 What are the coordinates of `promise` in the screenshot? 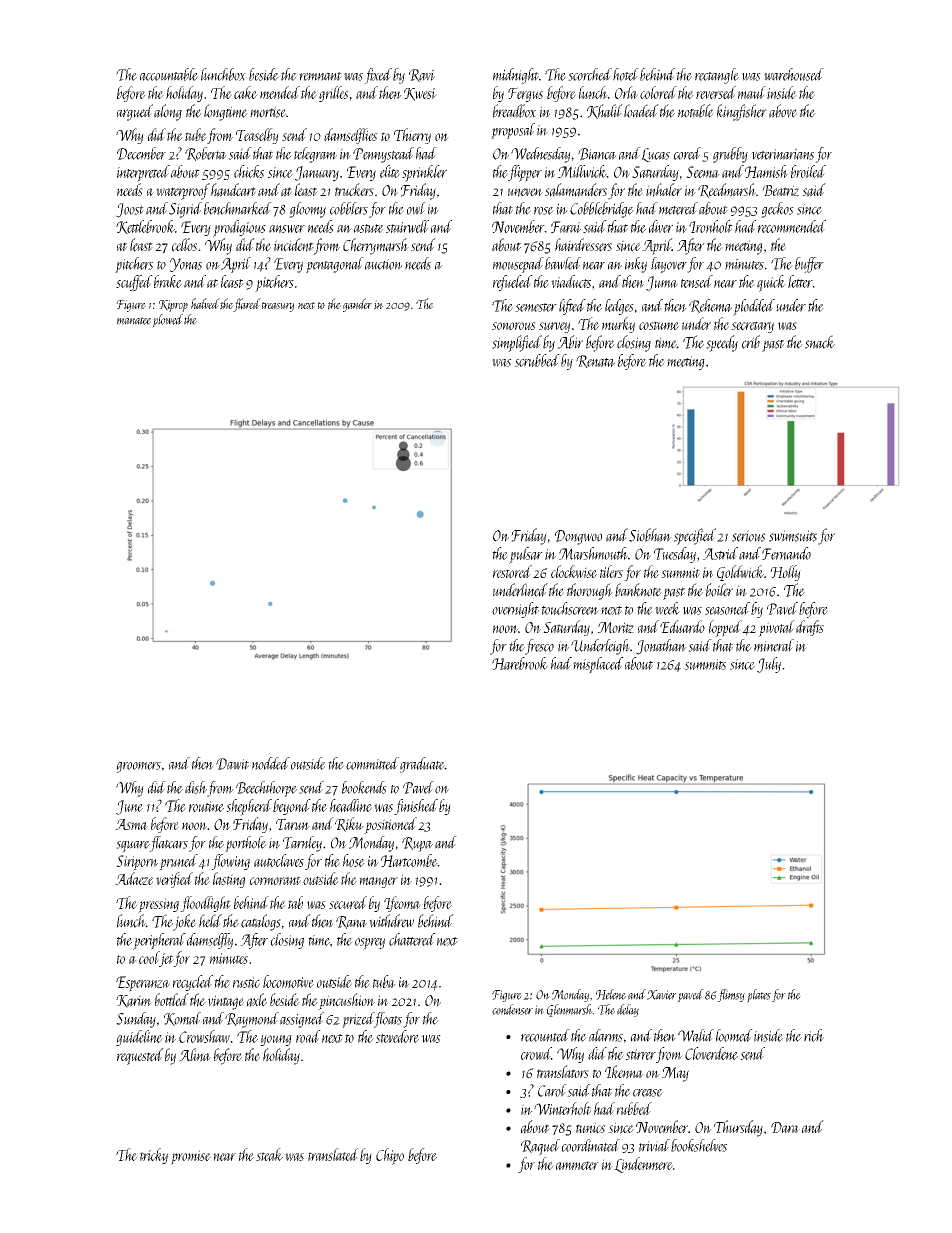 It's located at (191, 1157).
